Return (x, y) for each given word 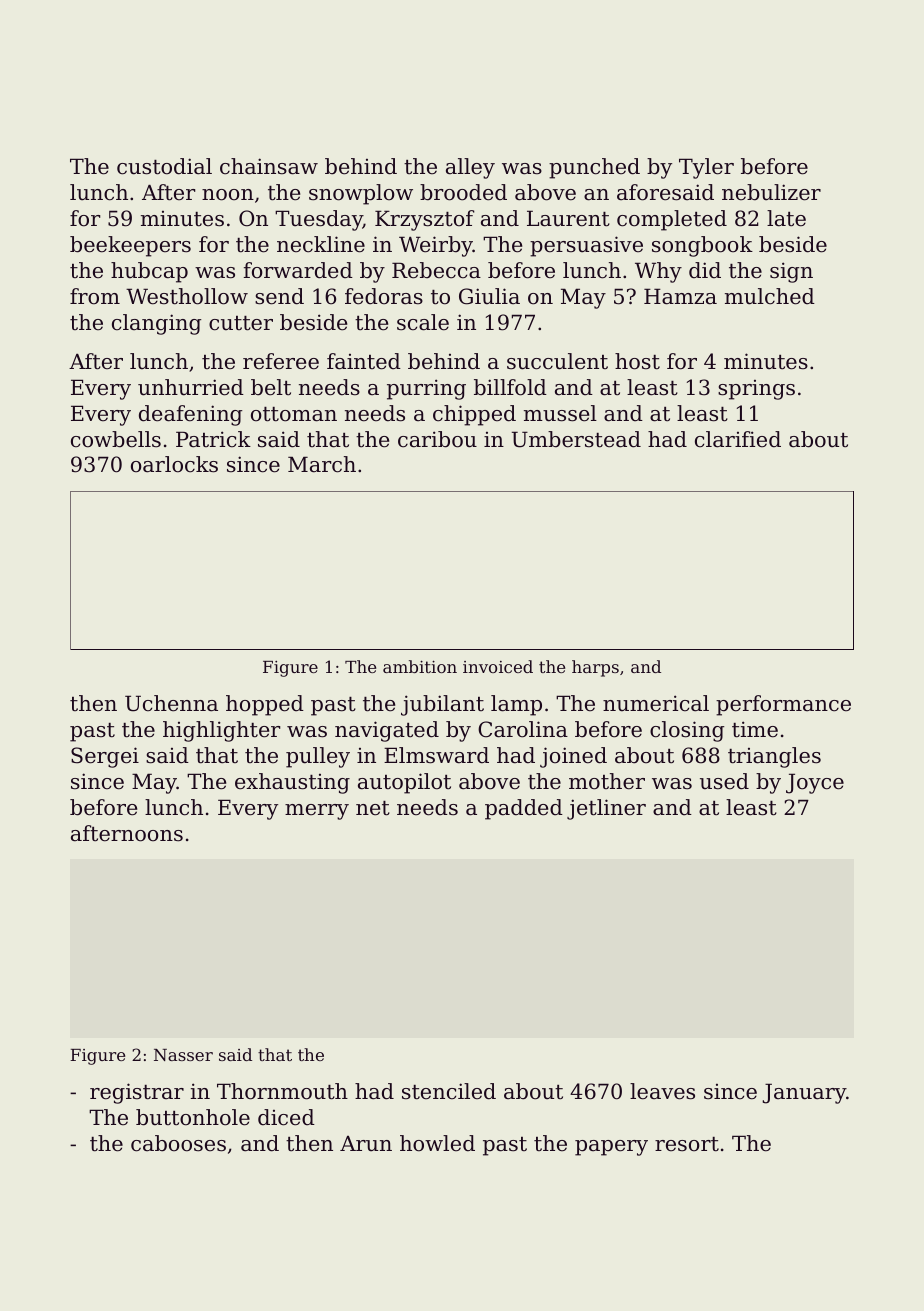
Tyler (706, 168)
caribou (437, 439)
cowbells (116, 439)
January (804, 1093)
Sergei (105, 757)
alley (470, 168)
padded (524, 809)
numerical (656, 703)
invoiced (498, 666)
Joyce (815, 783)
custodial (164, 166)
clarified (738, 439)
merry (317, 812)
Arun (366, 1144)
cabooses (178, 1143)
